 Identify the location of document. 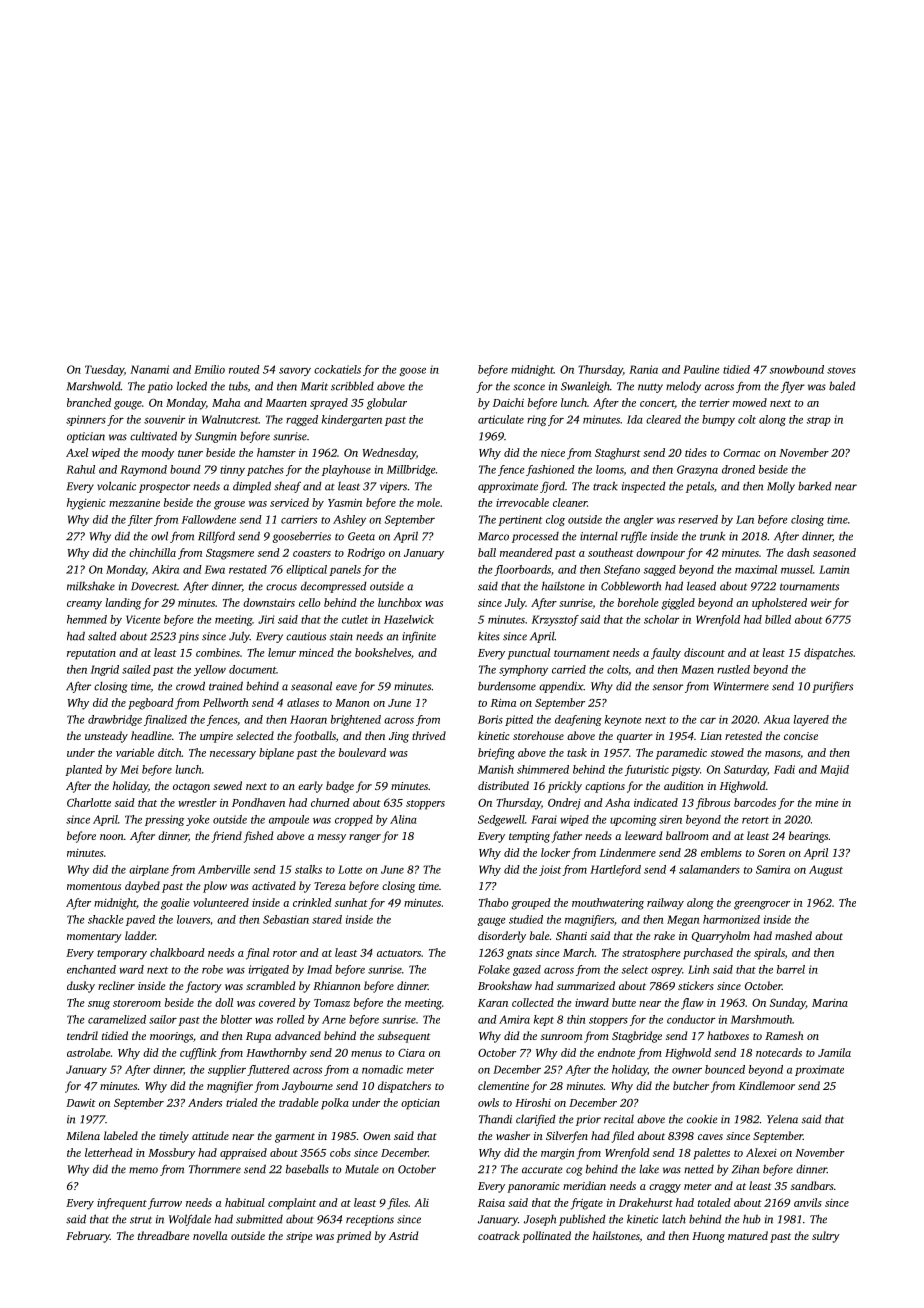
(252, 669).
